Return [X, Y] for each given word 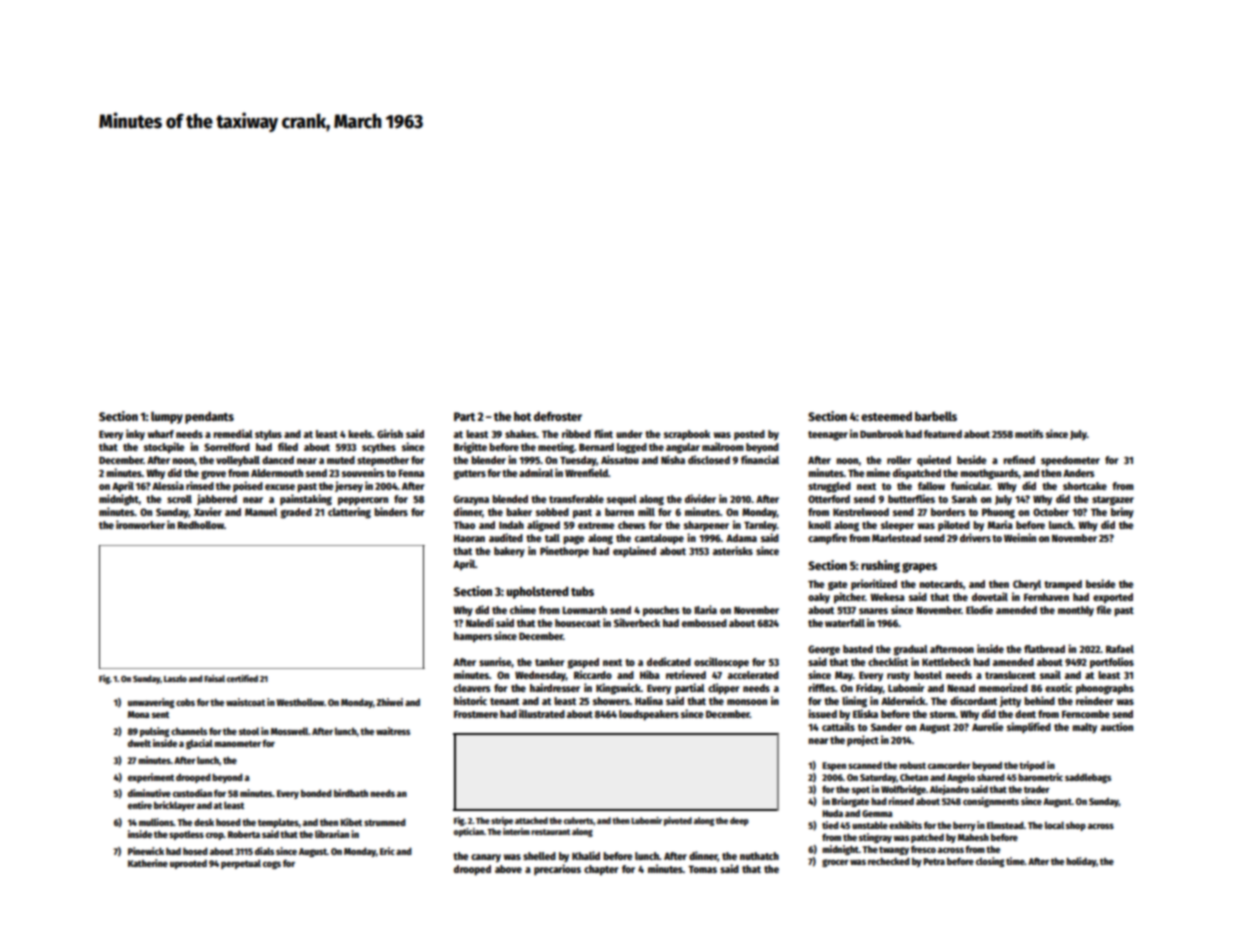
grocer [835, 863]
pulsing [154, 732]
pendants [209, 418]
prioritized [874, 584]
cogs [272, 865]
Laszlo [175, 678]
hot [522, 416]
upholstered [537, 592]
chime [523, 609]
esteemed [886, 416]
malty [1084, 728]
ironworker [140, 524]
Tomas [702, 869]
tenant [504, 701]
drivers [975, 537]
